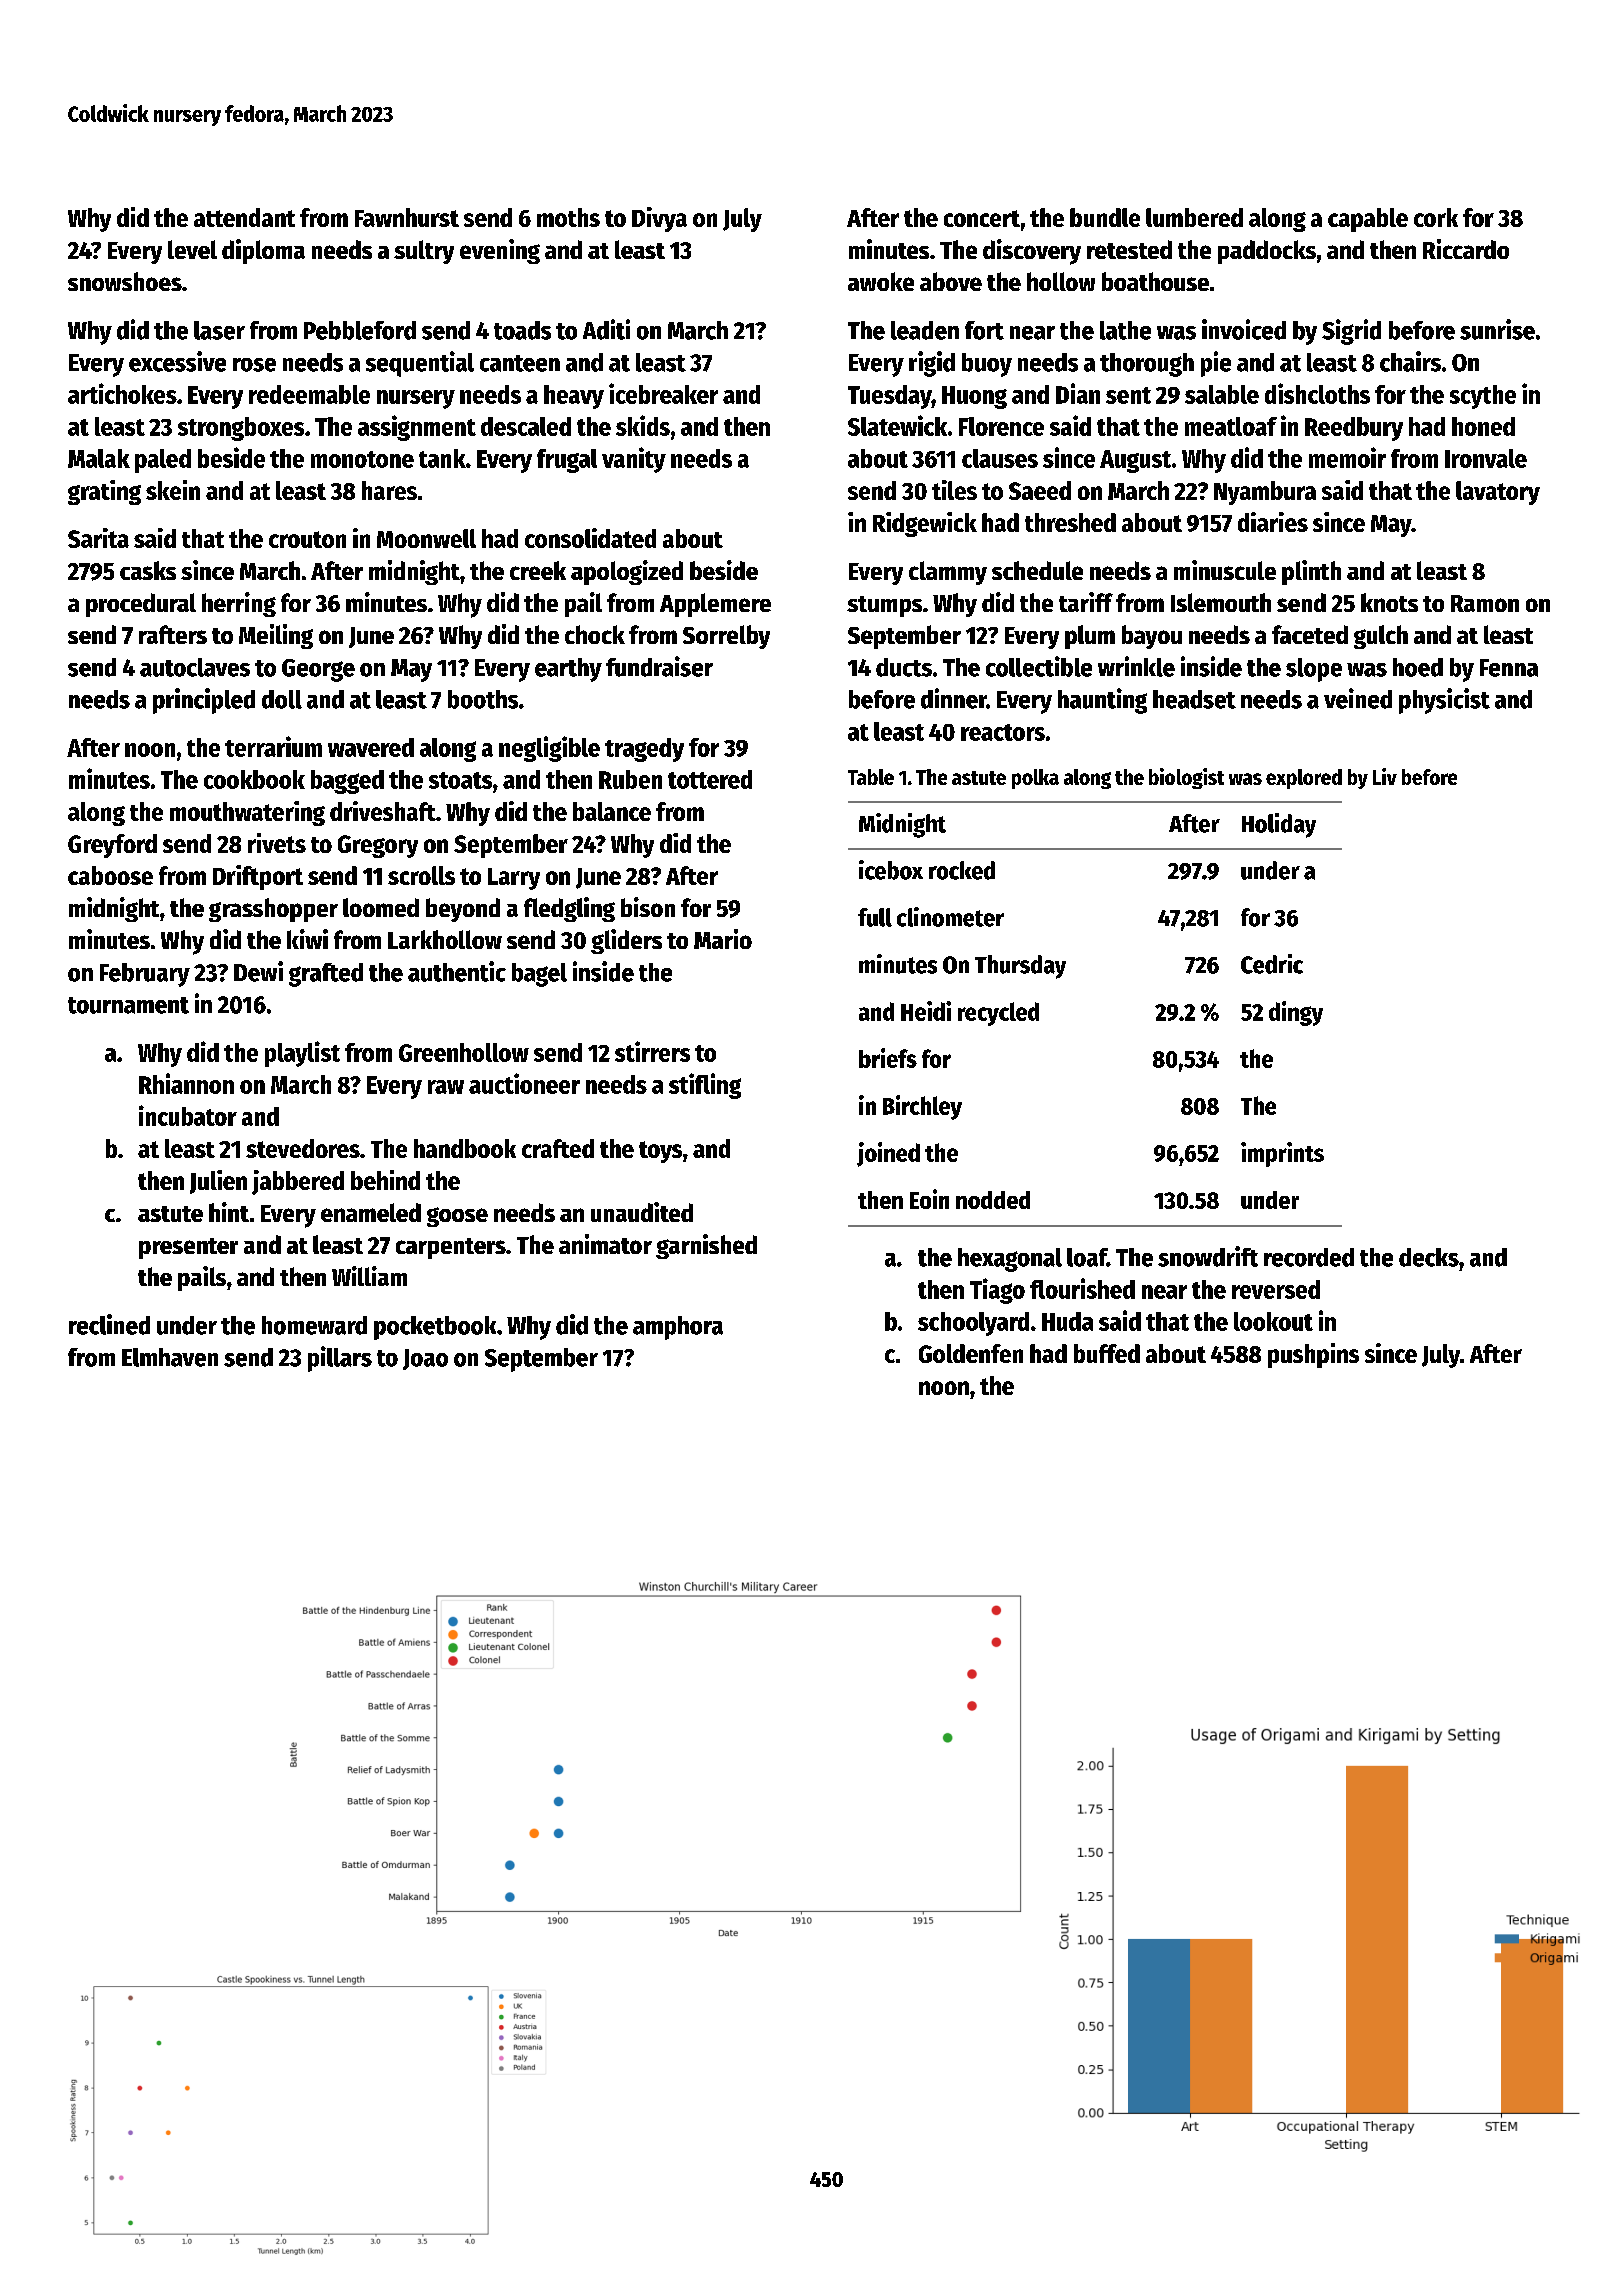 The width and height of the image is (1620, 2292). What do you see at coordinates (951, 281) in the image?
I see `above` at bounding box center [951, 281].
